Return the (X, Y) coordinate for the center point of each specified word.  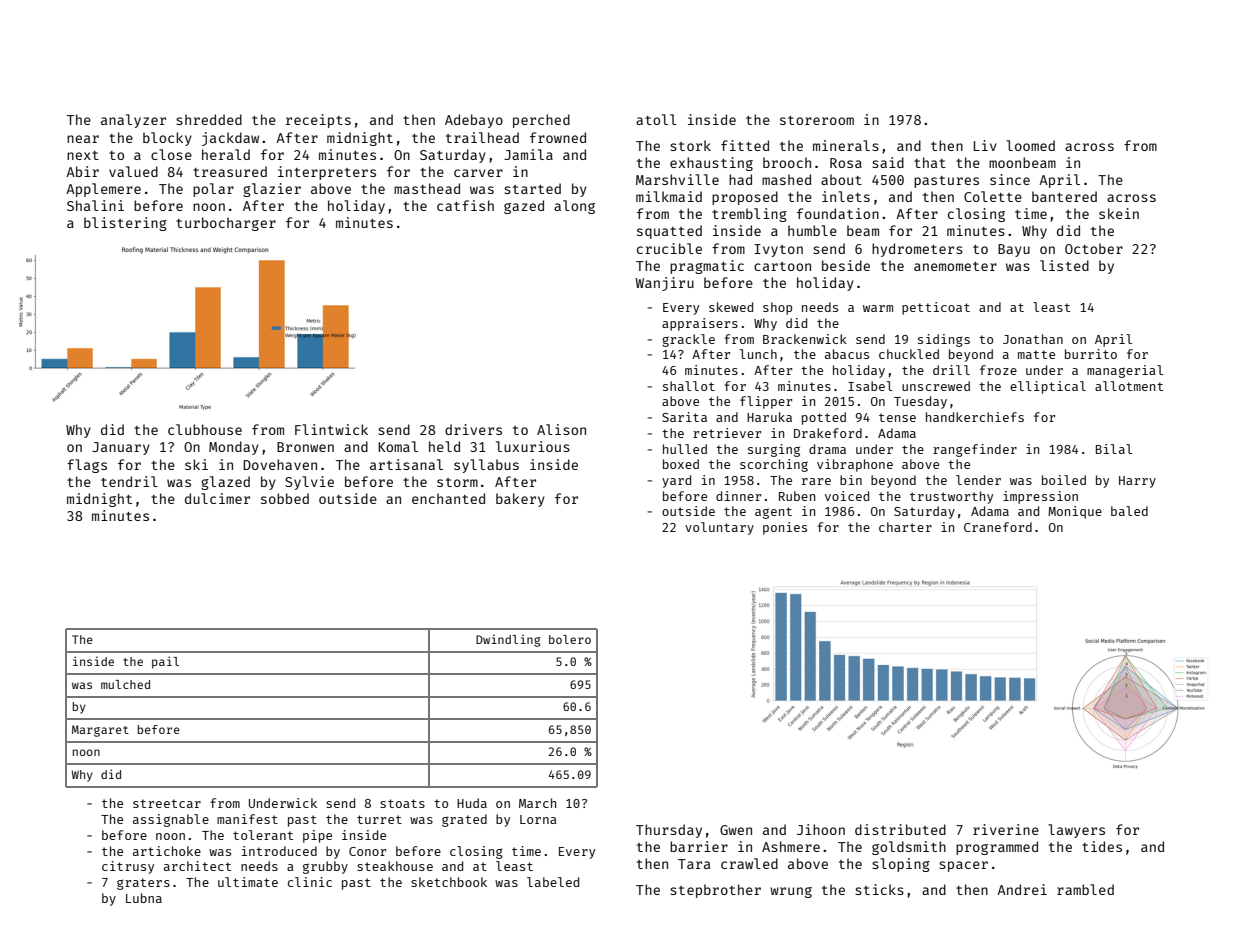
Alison (561, 429)
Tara (694, 864)
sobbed (285, 498)
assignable (171, 820)
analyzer (133, 121)
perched (541, 121)
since (1010, 179)
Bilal (1114, 449)
